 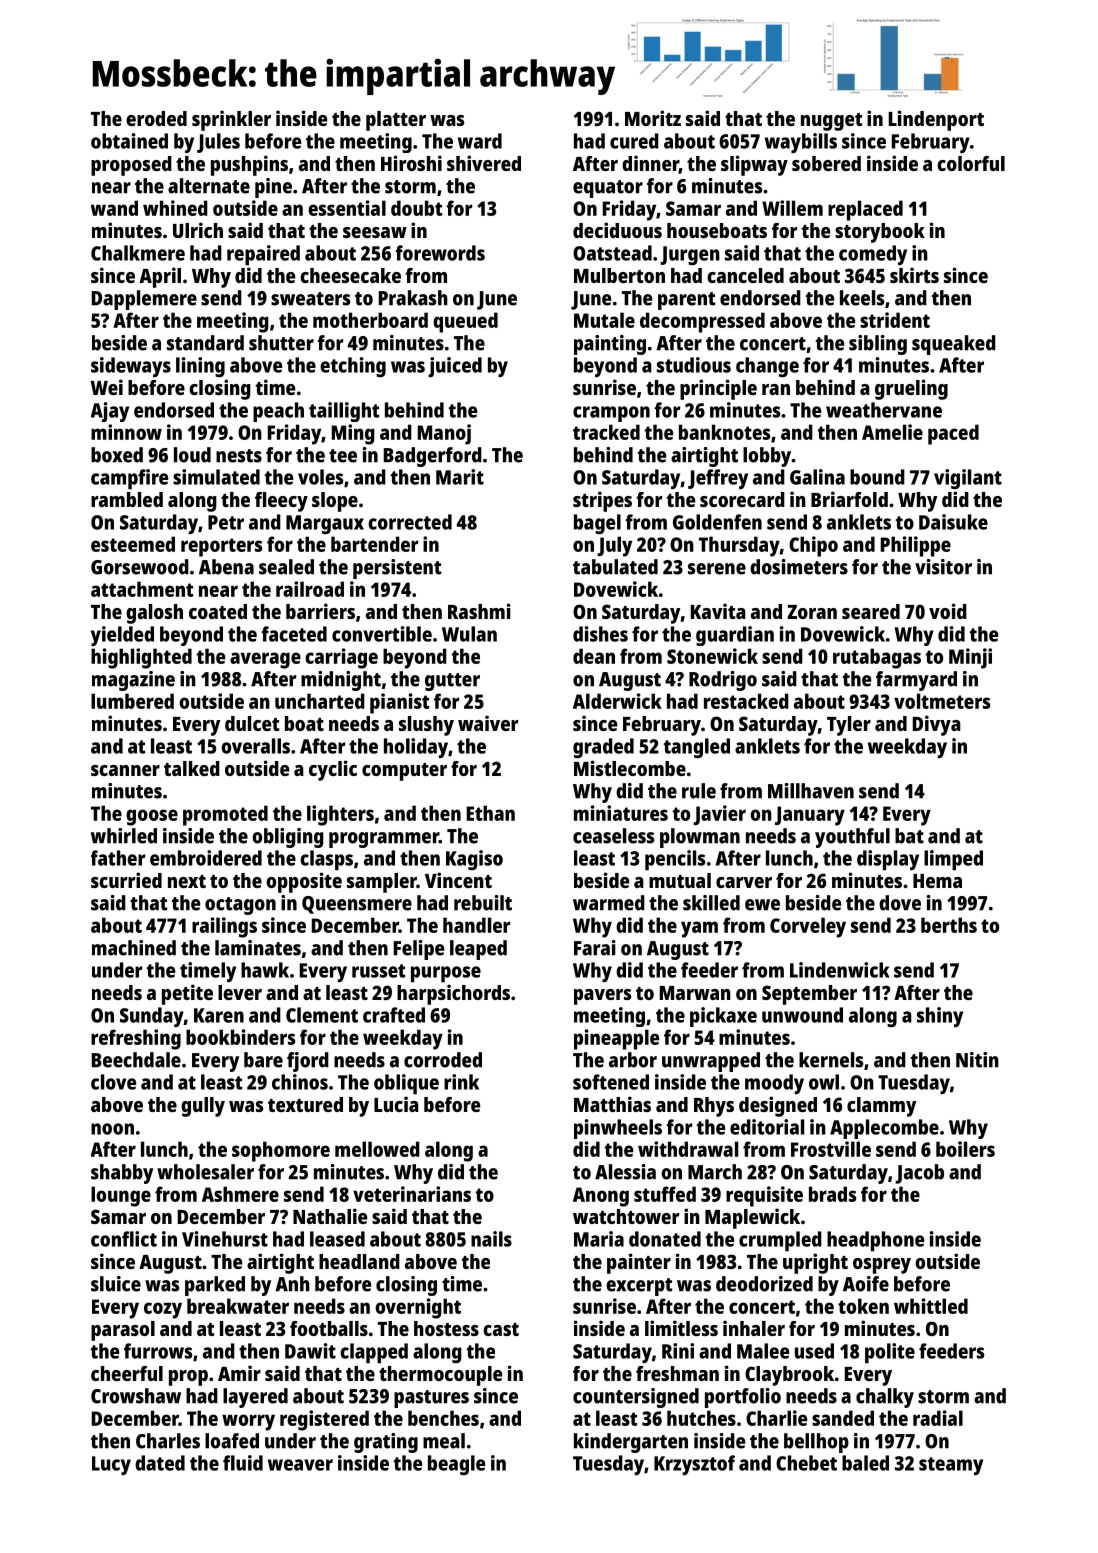 What do you see at coordinates (444, 434) in the page?
I see `Manoj` at bounding box center [444, 434].
